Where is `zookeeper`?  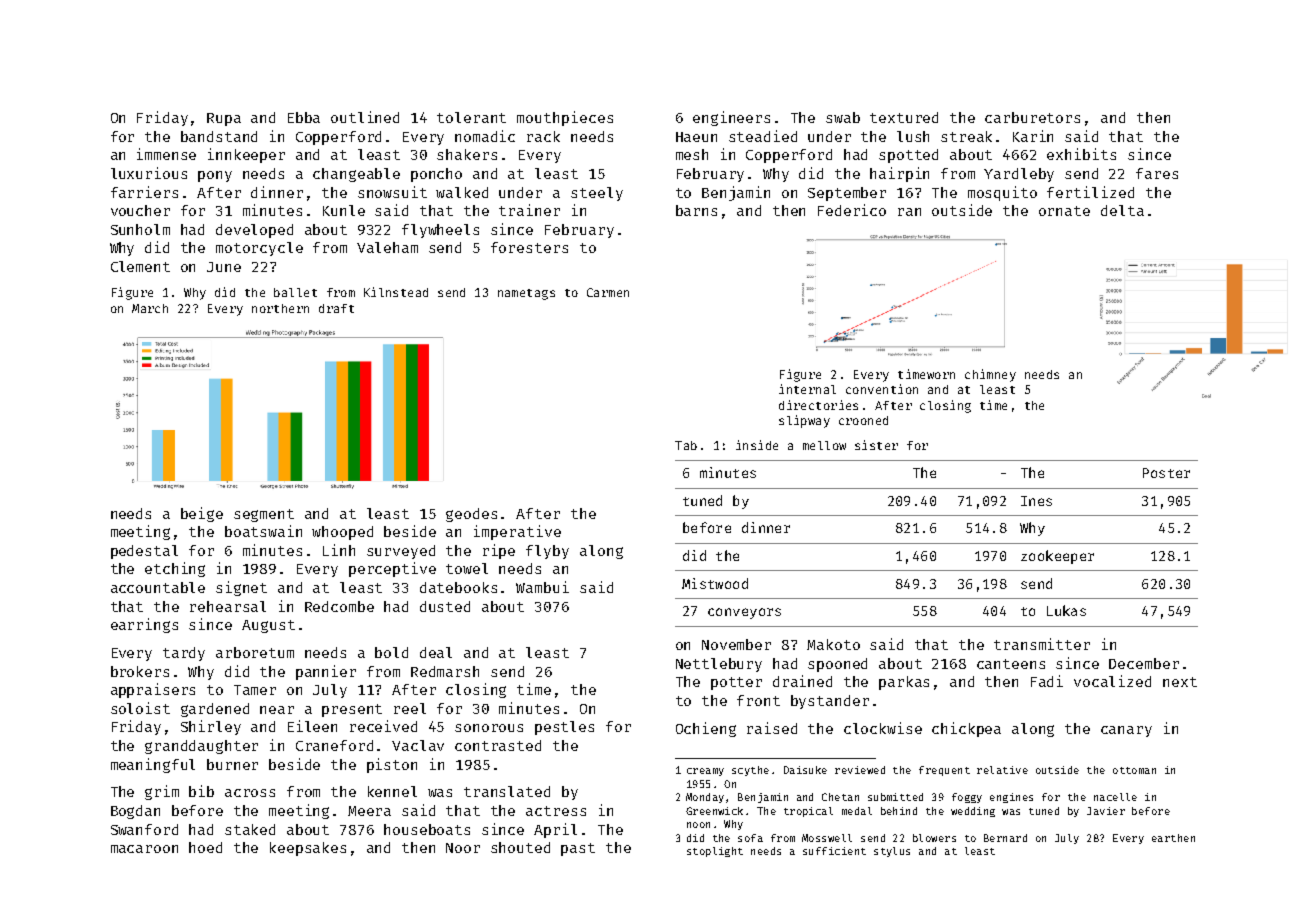
zookeeper is located at coordinates (1057, 557).
